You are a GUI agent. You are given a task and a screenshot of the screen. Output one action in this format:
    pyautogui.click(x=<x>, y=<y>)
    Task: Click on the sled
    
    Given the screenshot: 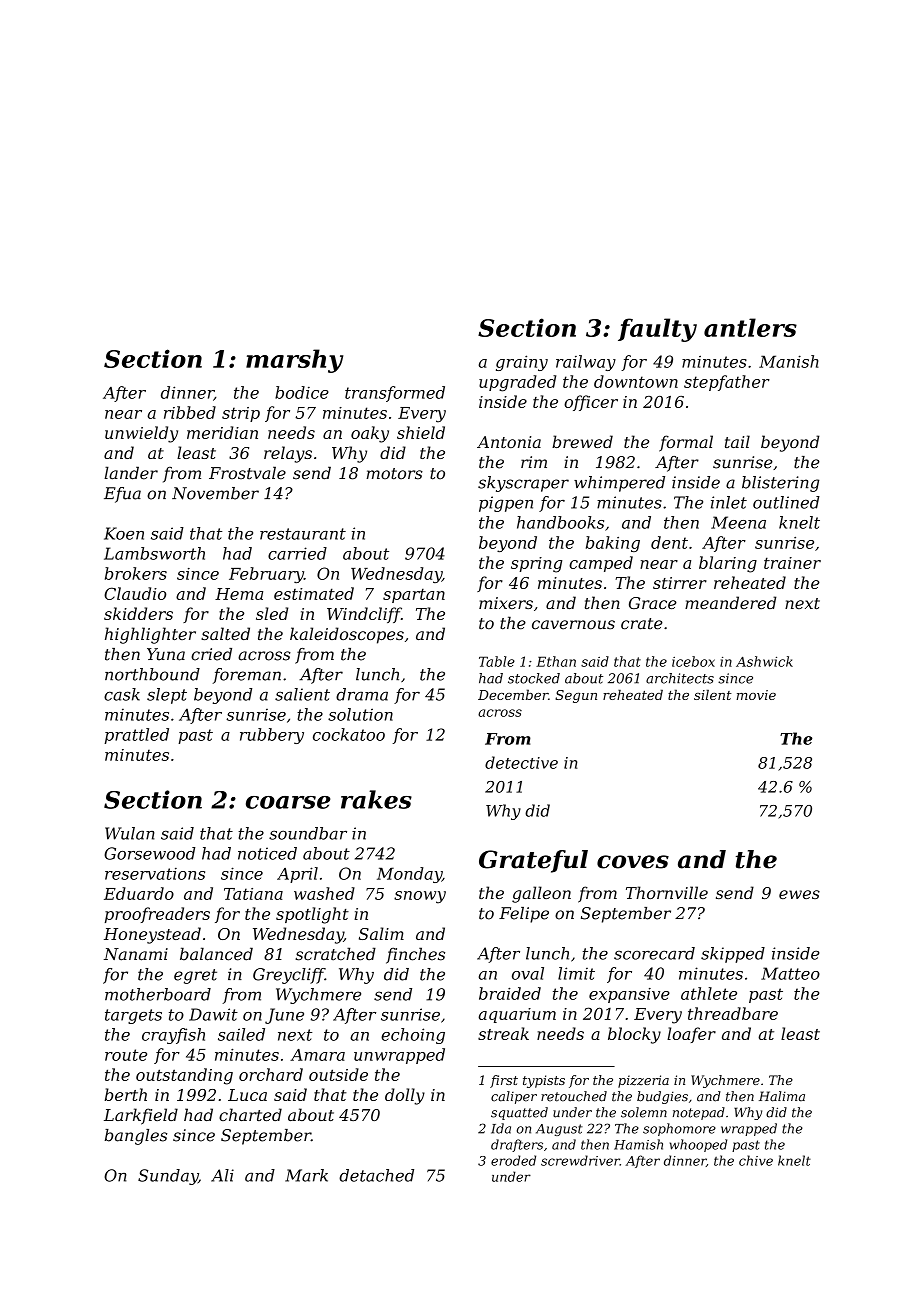 What is the action you would take?
    pyautogui.click(x=272, y=613)
